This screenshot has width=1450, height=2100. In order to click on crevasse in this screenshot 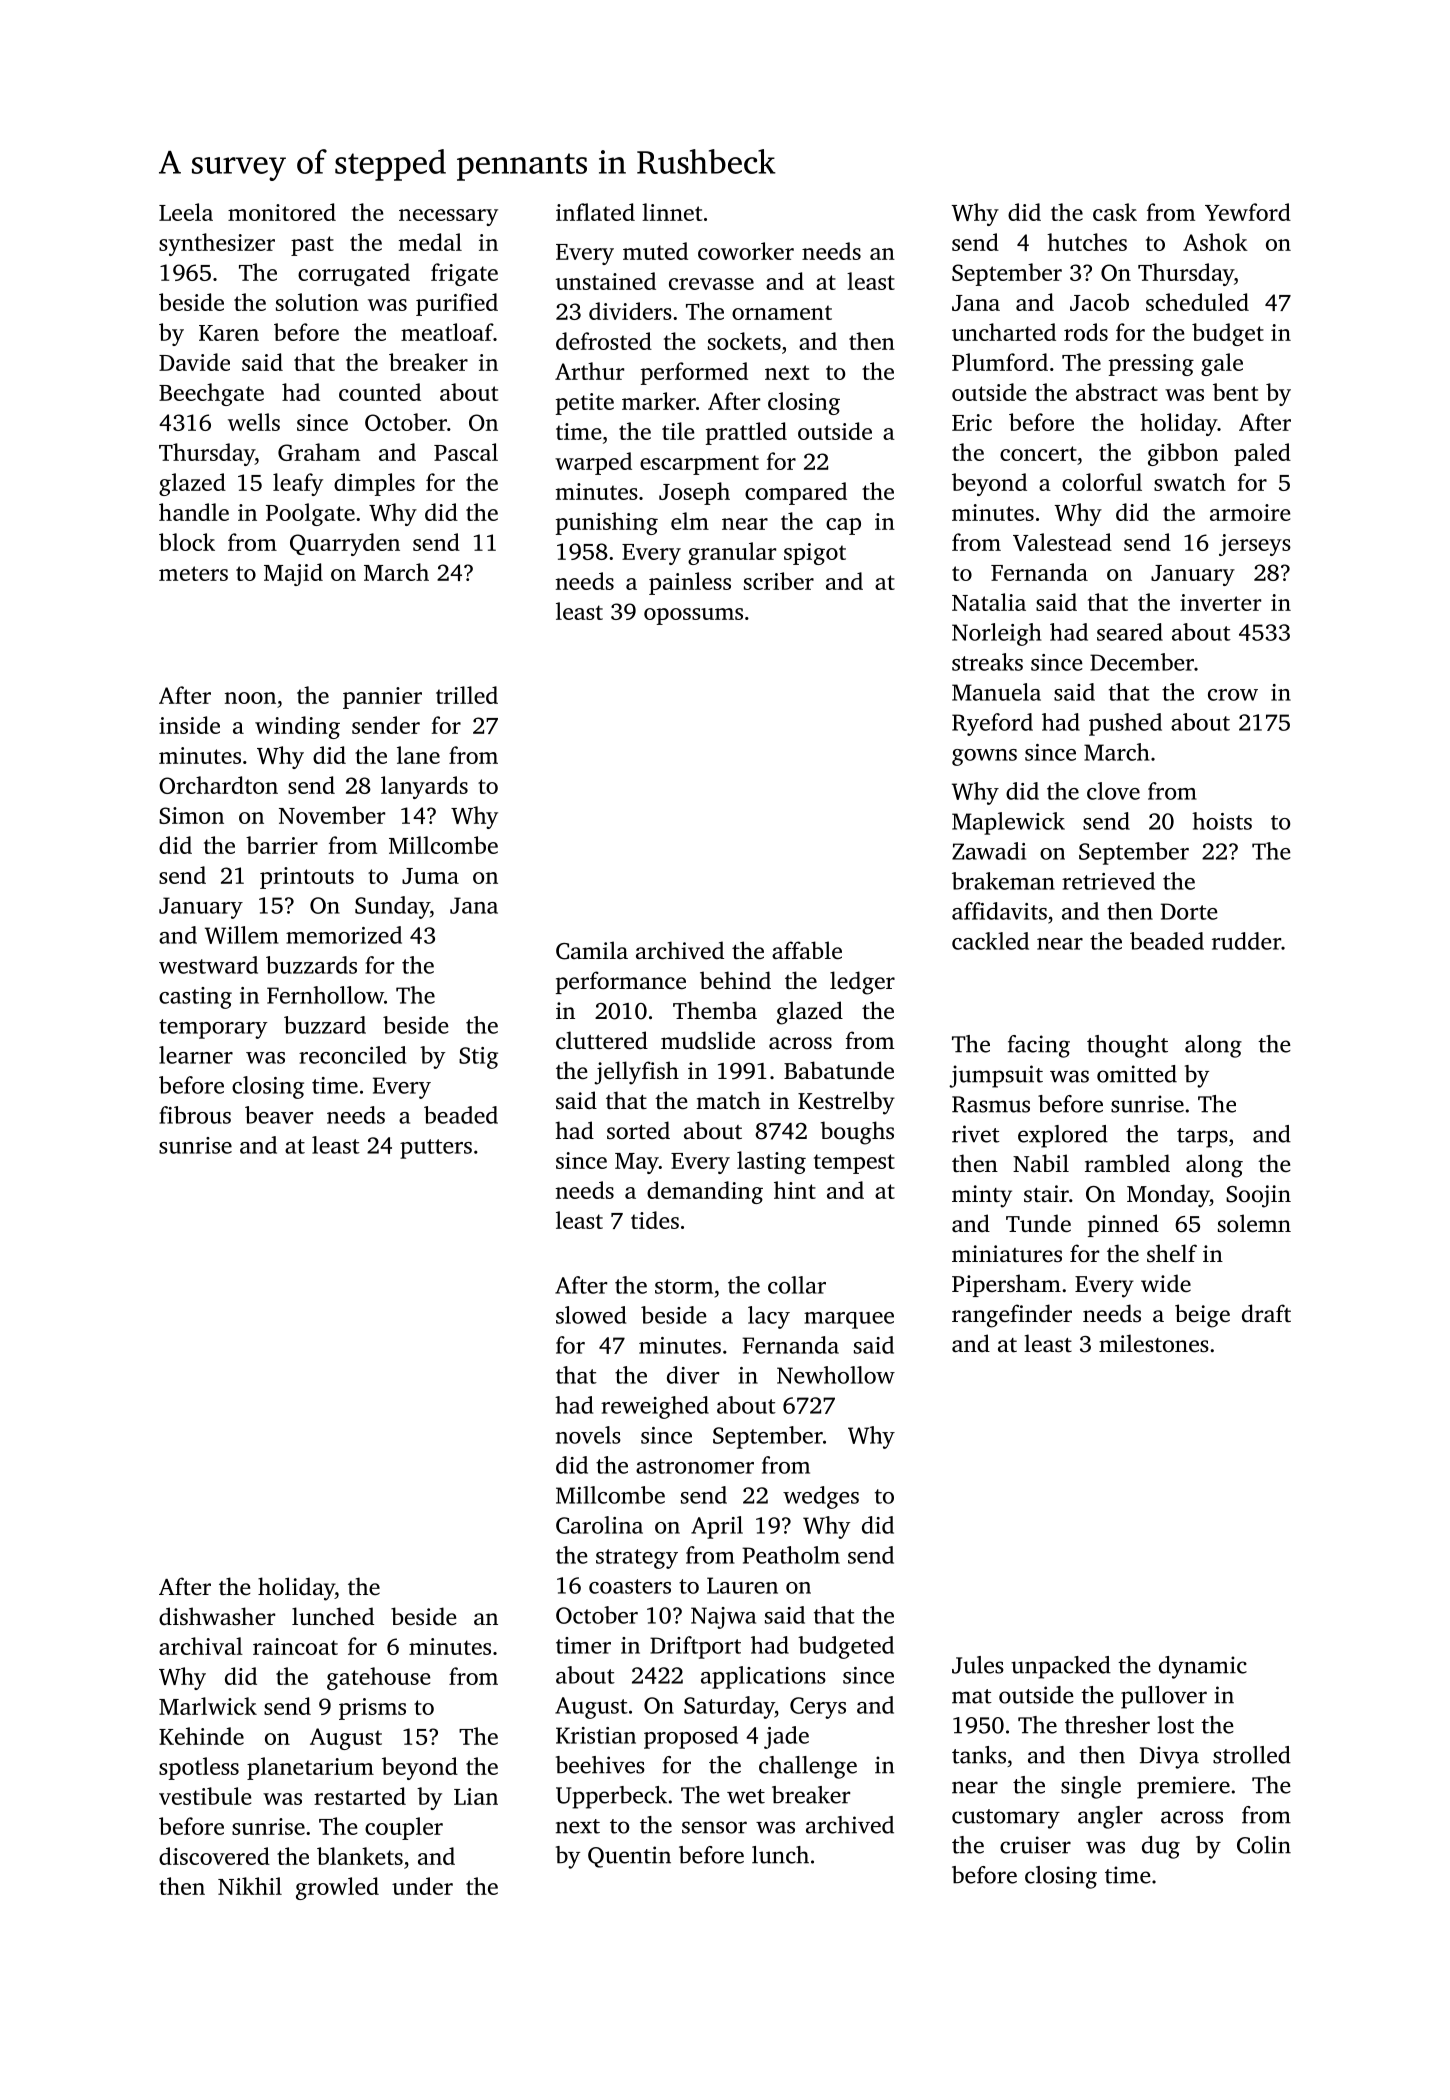, I will do `click(711, 284)`.
